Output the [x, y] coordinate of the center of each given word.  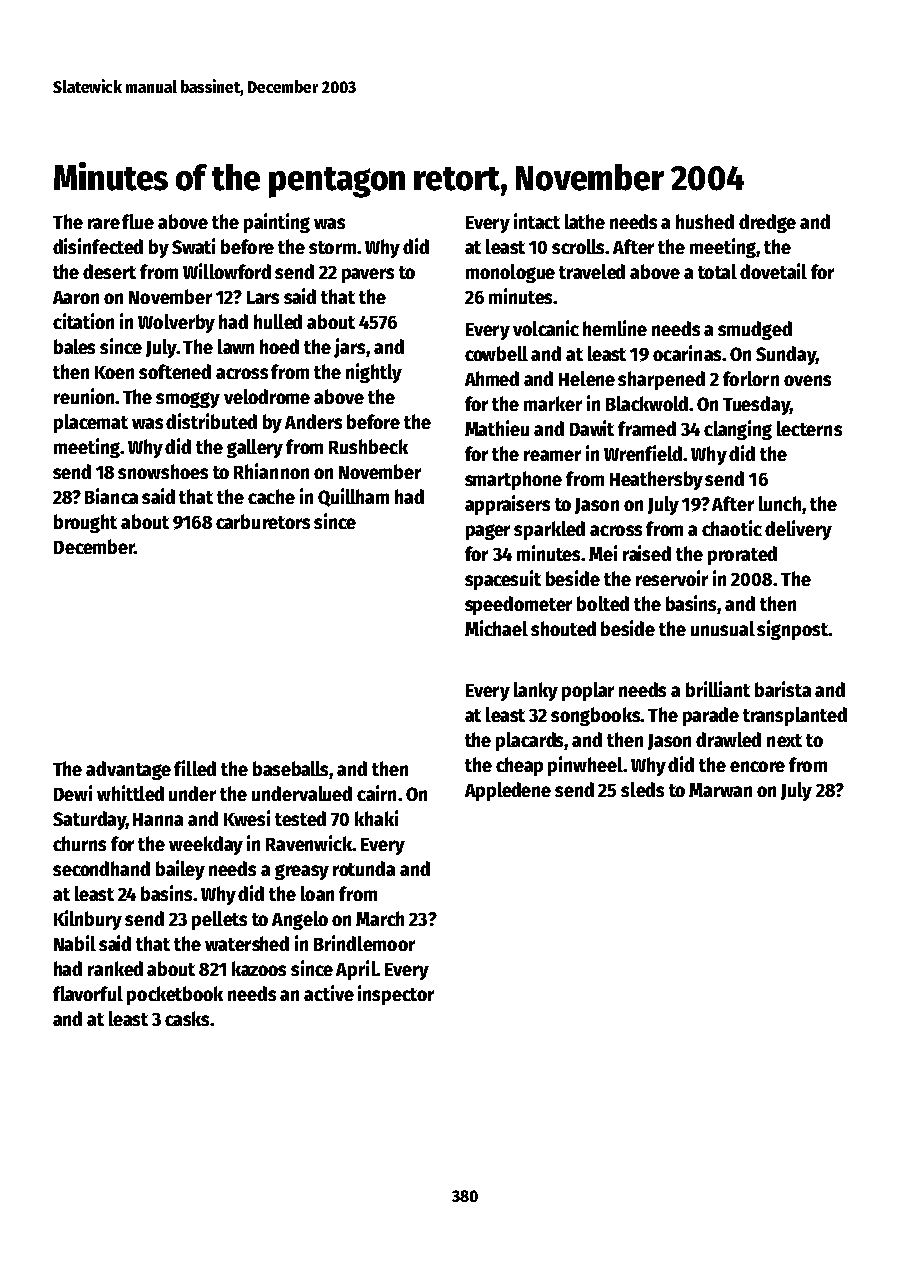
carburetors [263, 521]
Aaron [76, 297]
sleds [642, 789]
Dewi [73, 793]
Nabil [75, 943]
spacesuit [503, 580]
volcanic [546, 328]
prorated [742, 555]
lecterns [809, 428]
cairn [376, 793]
